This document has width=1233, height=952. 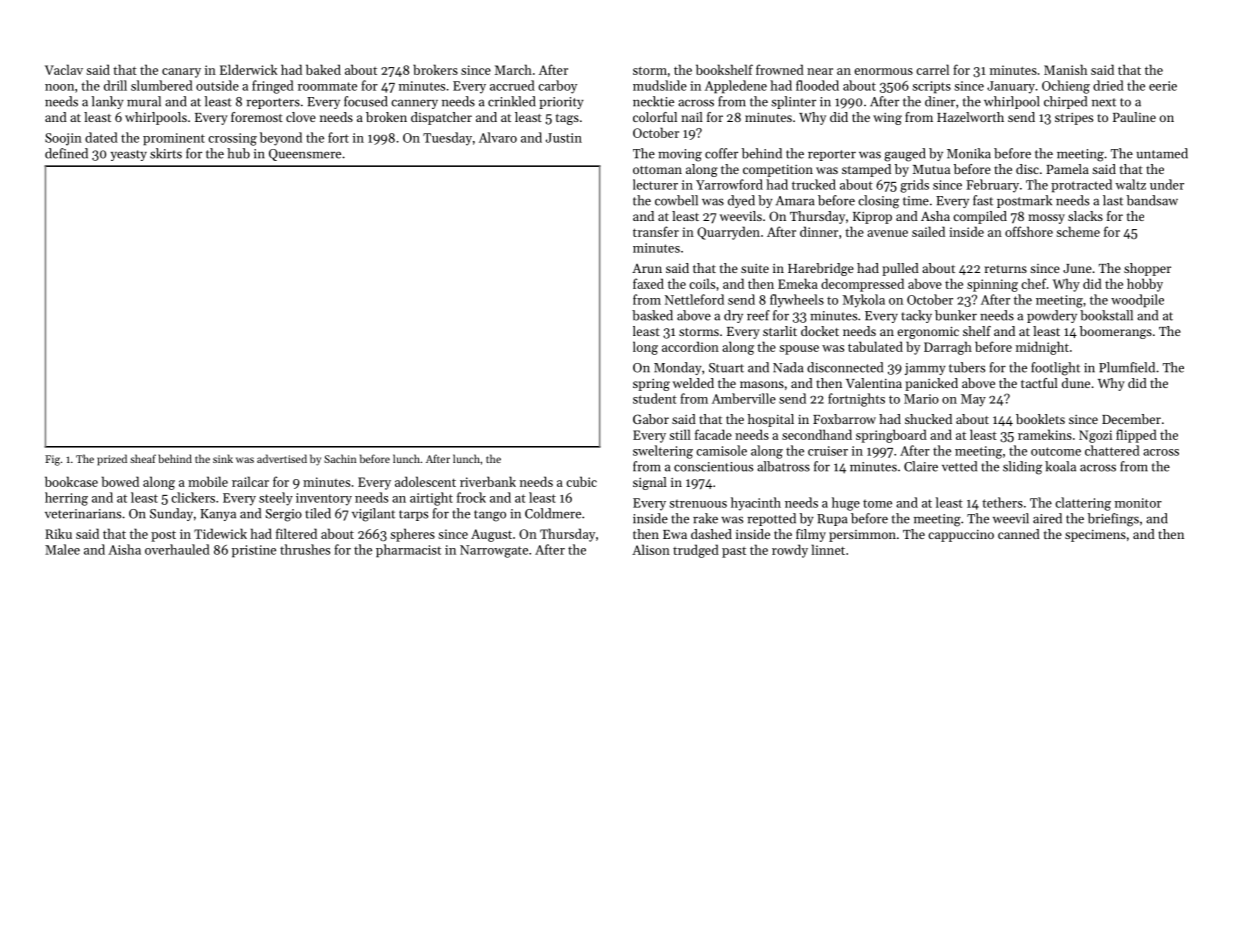 I want to click on wing, so click(x=887, y=119).
